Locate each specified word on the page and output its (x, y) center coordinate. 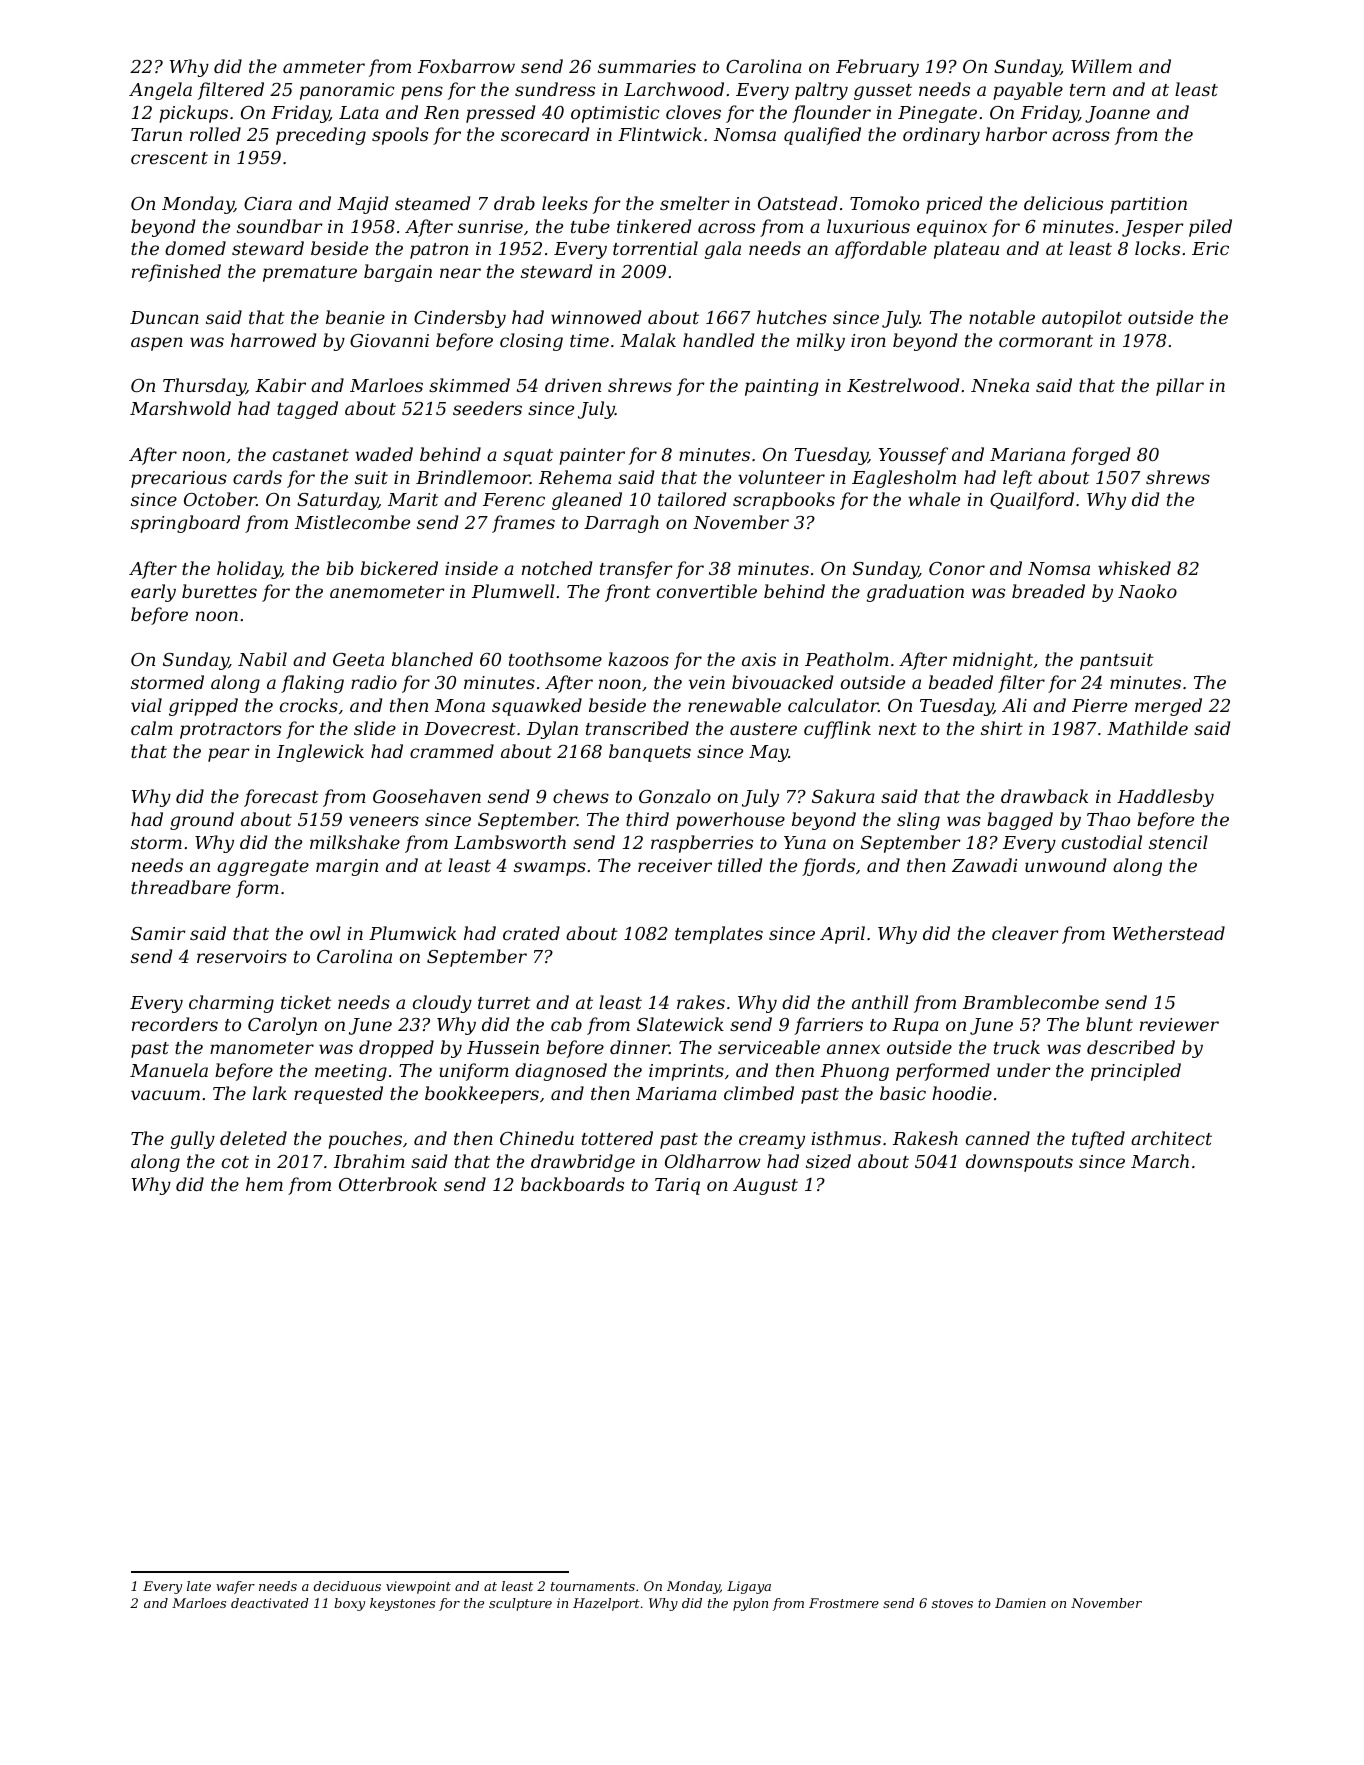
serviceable (769, 1047)
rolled (215, 134)
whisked (1134, 568)
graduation (915, 593)
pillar (1180, 387)
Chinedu (537, 1138)
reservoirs (242, 956)
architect (1171, 1138)
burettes (219, 591)
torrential (655, 248)
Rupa (915, 1026)
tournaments (593, 1586)
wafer (235, 1587)
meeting (351, 1072)
